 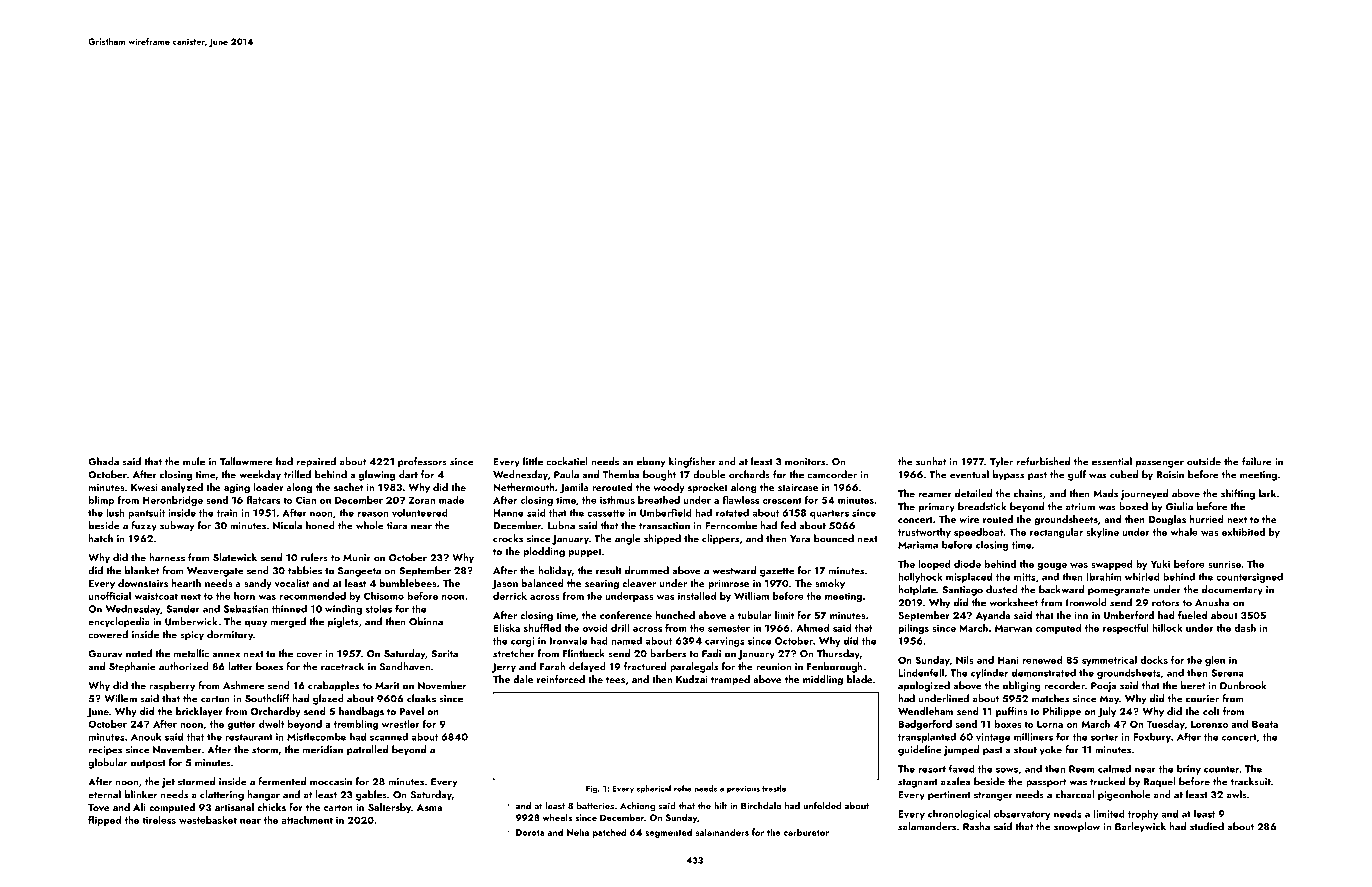 I want to click on ebony, so click(x=651, y=462).
